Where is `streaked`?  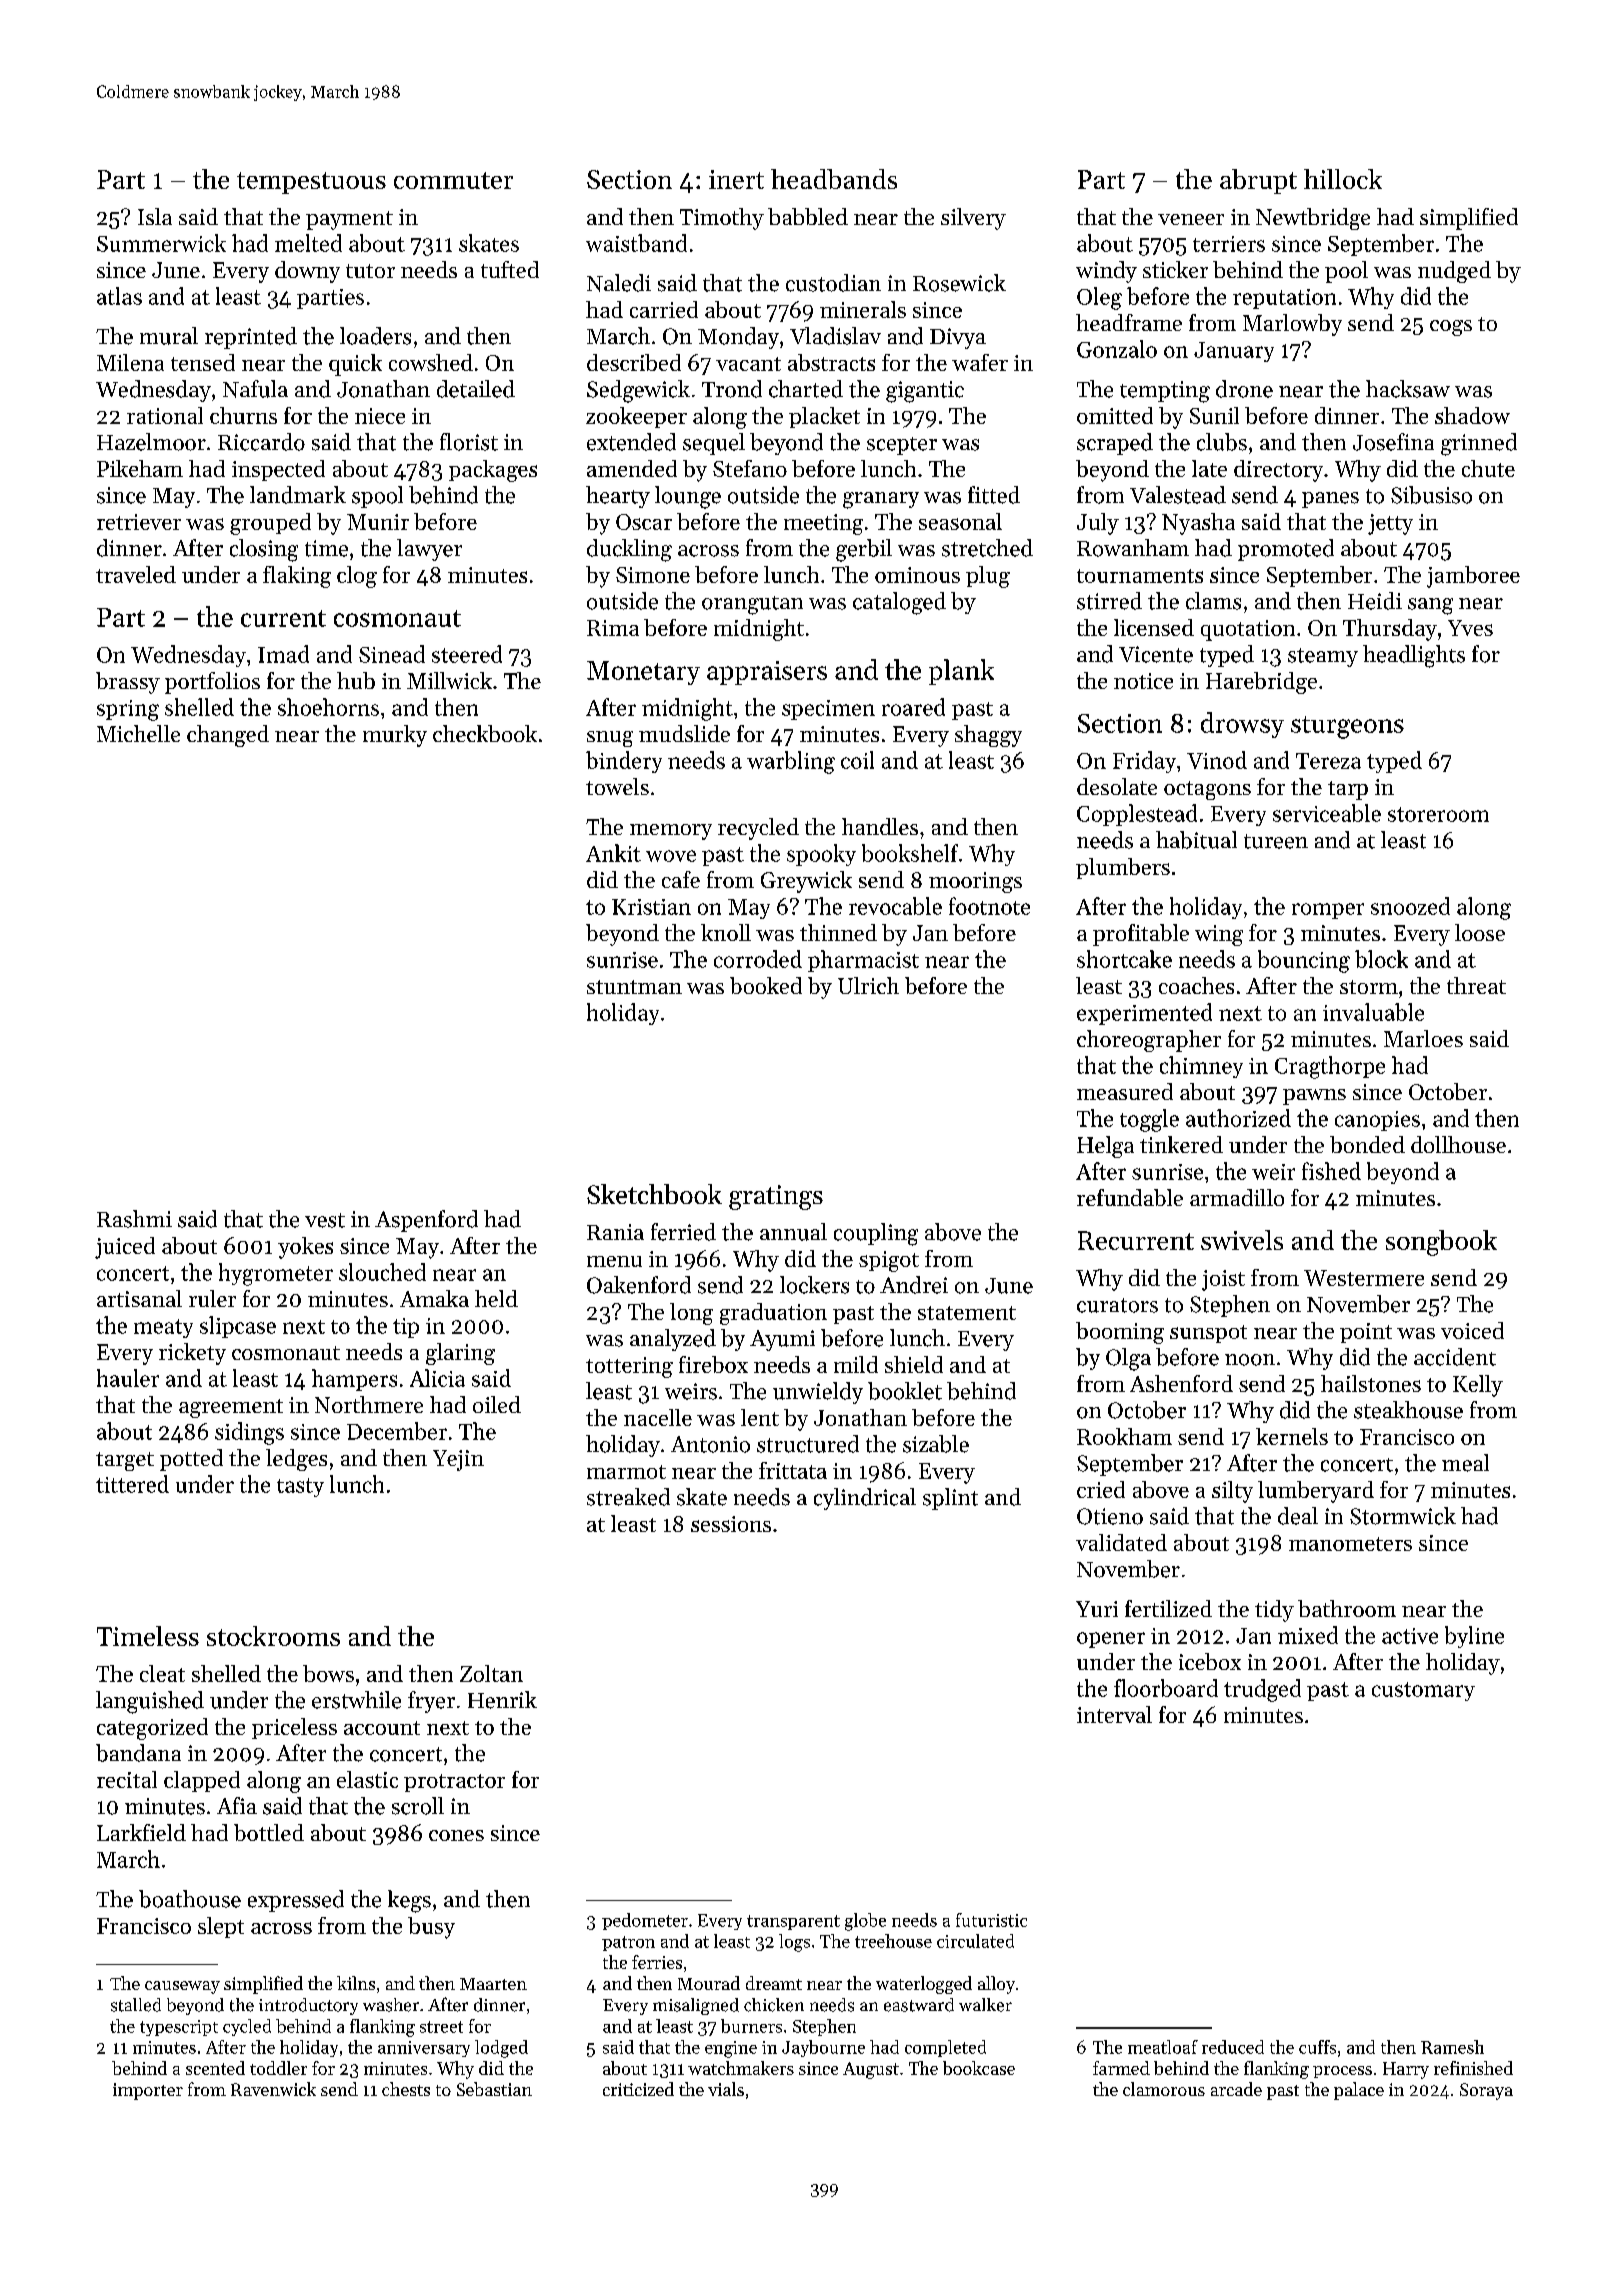 streaked is located at coordinates (628, 1497).
